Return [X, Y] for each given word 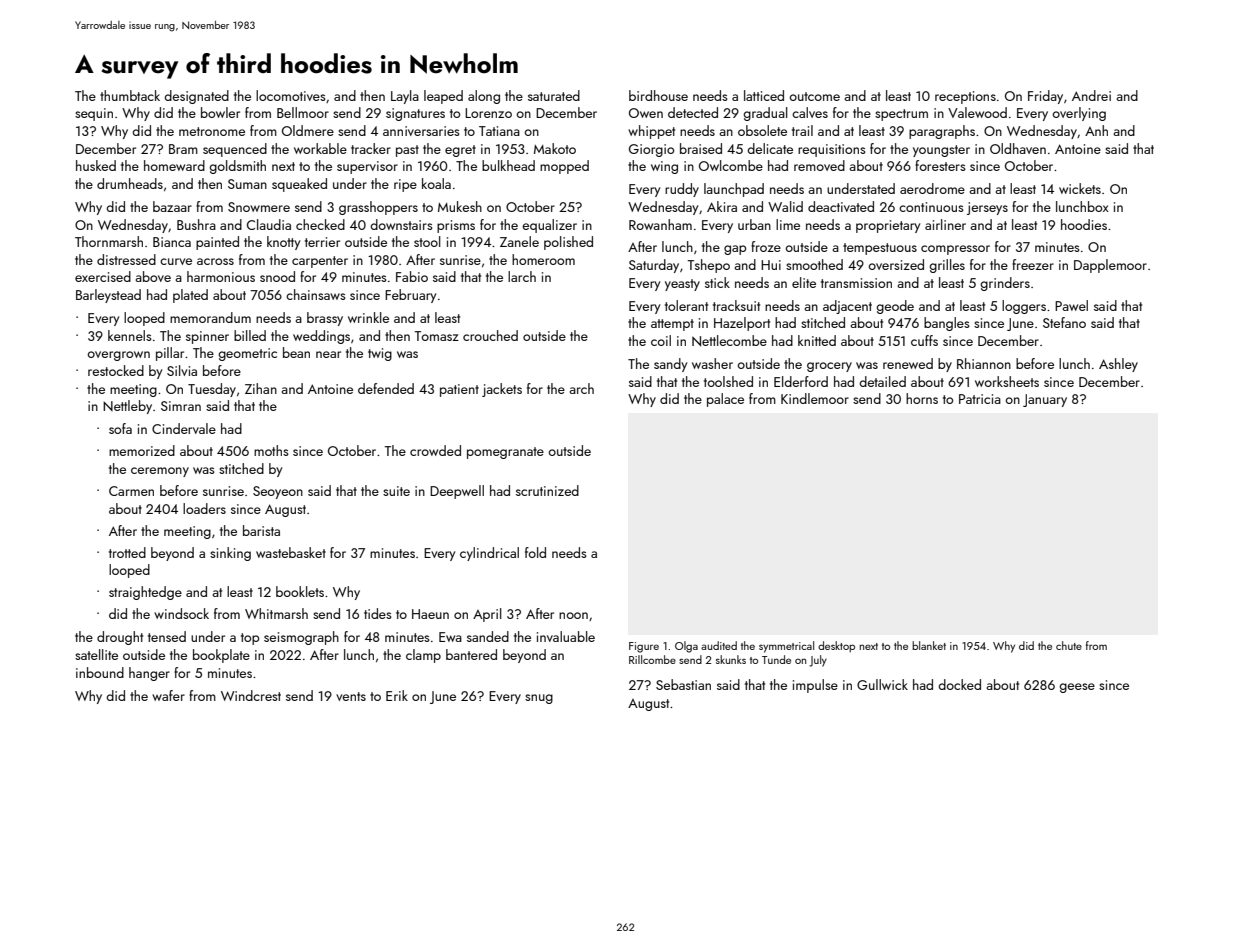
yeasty [682, 285]
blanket [929, 645]
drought [120, 638]
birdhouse [658, 95]
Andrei [1091, 95]
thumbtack [130, 95]
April [487, 615]
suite [396, 491]
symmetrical [786, 647]
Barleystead [108, 296]
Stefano [1064, 322]
